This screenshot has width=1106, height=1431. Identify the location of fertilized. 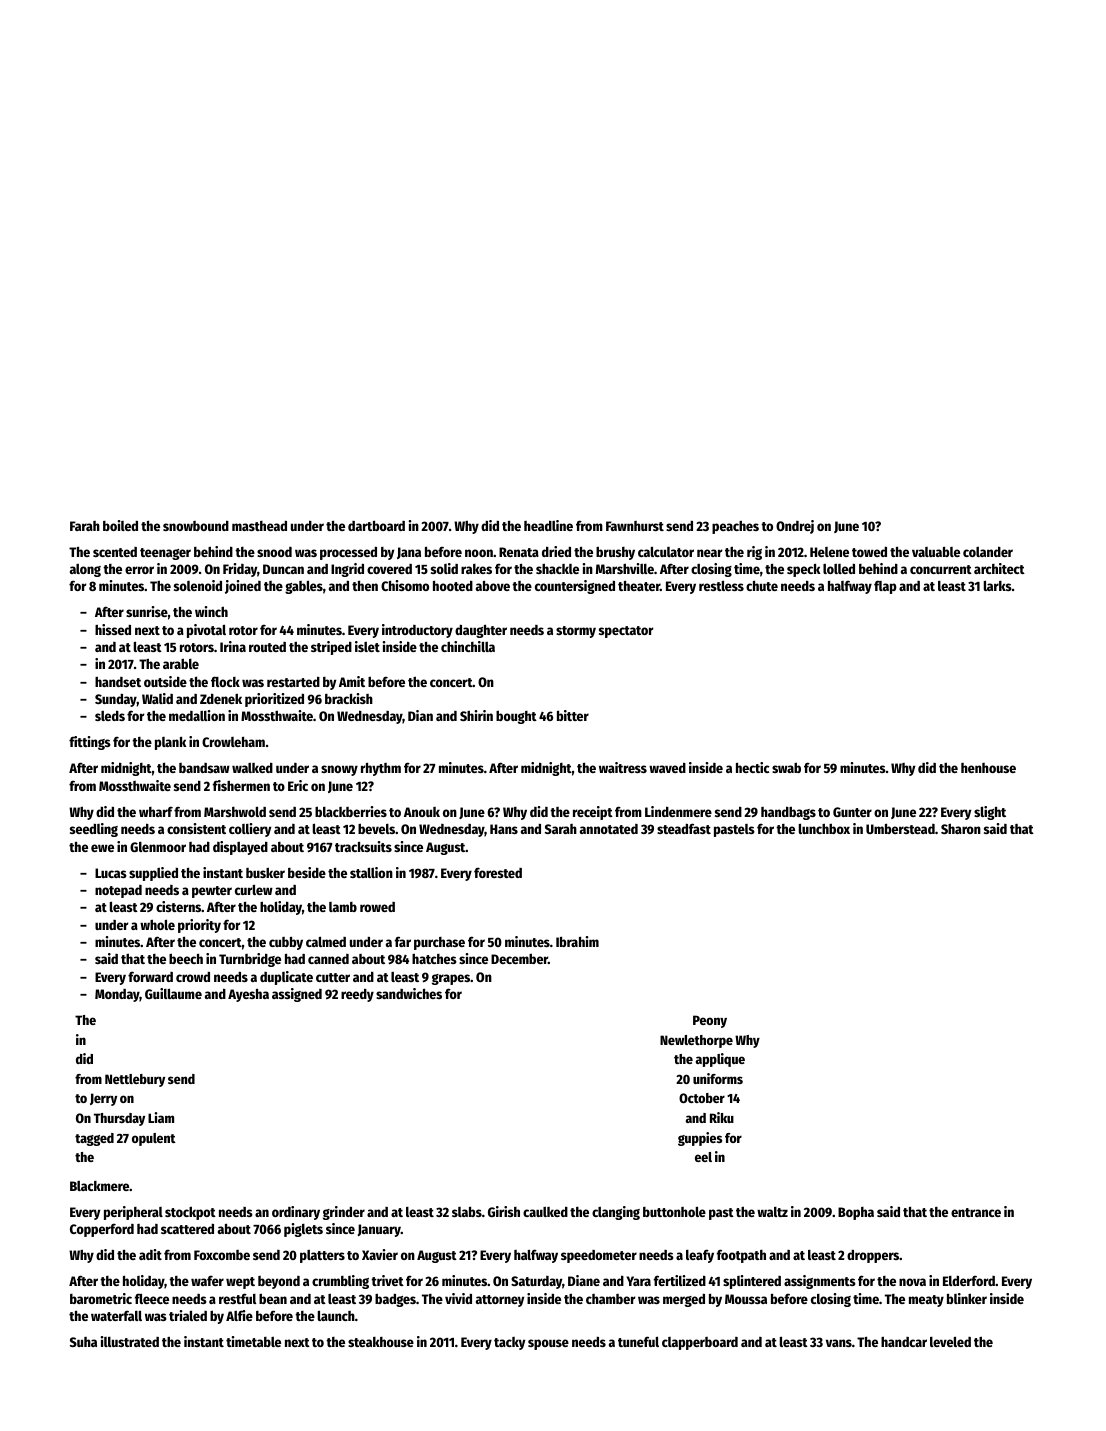
(680, 1280).
